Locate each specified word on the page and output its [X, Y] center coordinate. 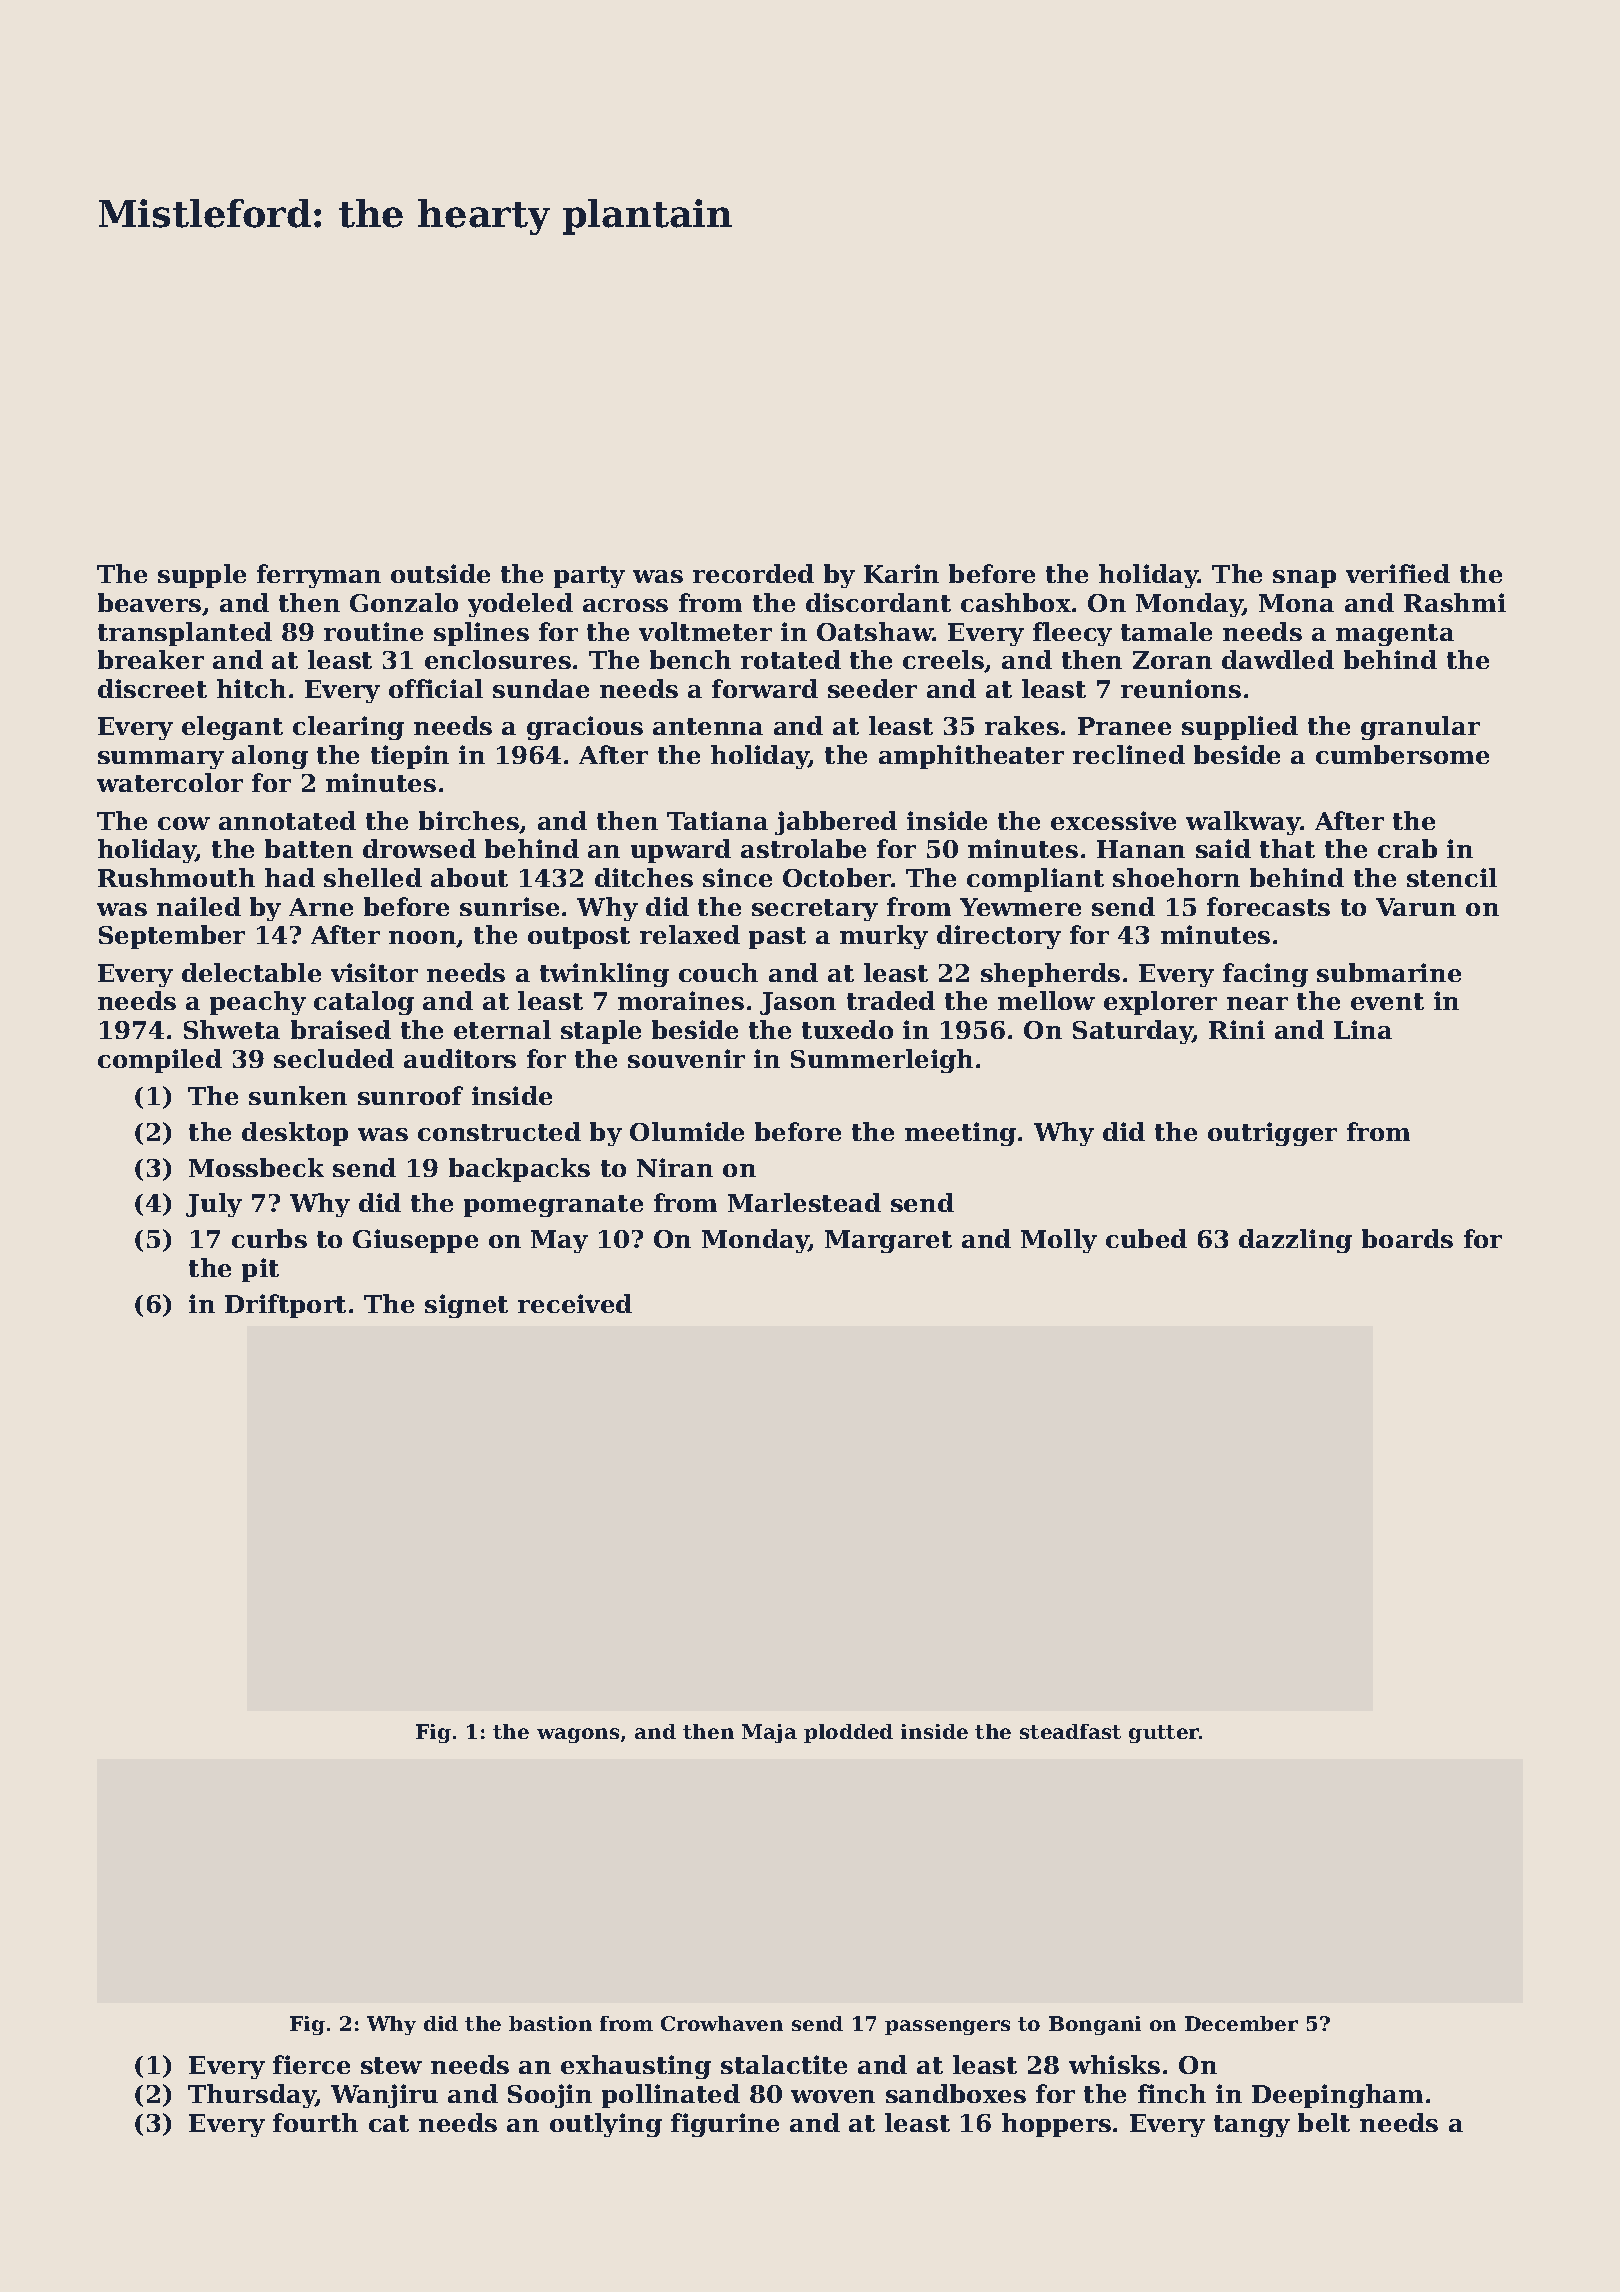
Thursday [252, 2096]
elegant [232, 728]
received [575, 1303]
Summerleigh [882, 1061]
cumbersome [1402, 754]
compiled [160, 1061]
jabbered [836, 823]
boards [1407, 1238]
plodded [848, 1733]
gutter [1164, 1734]
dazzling [1295, 1241]
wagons [578, 1735]
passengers [947, 2027]
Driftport [285, 1306]
